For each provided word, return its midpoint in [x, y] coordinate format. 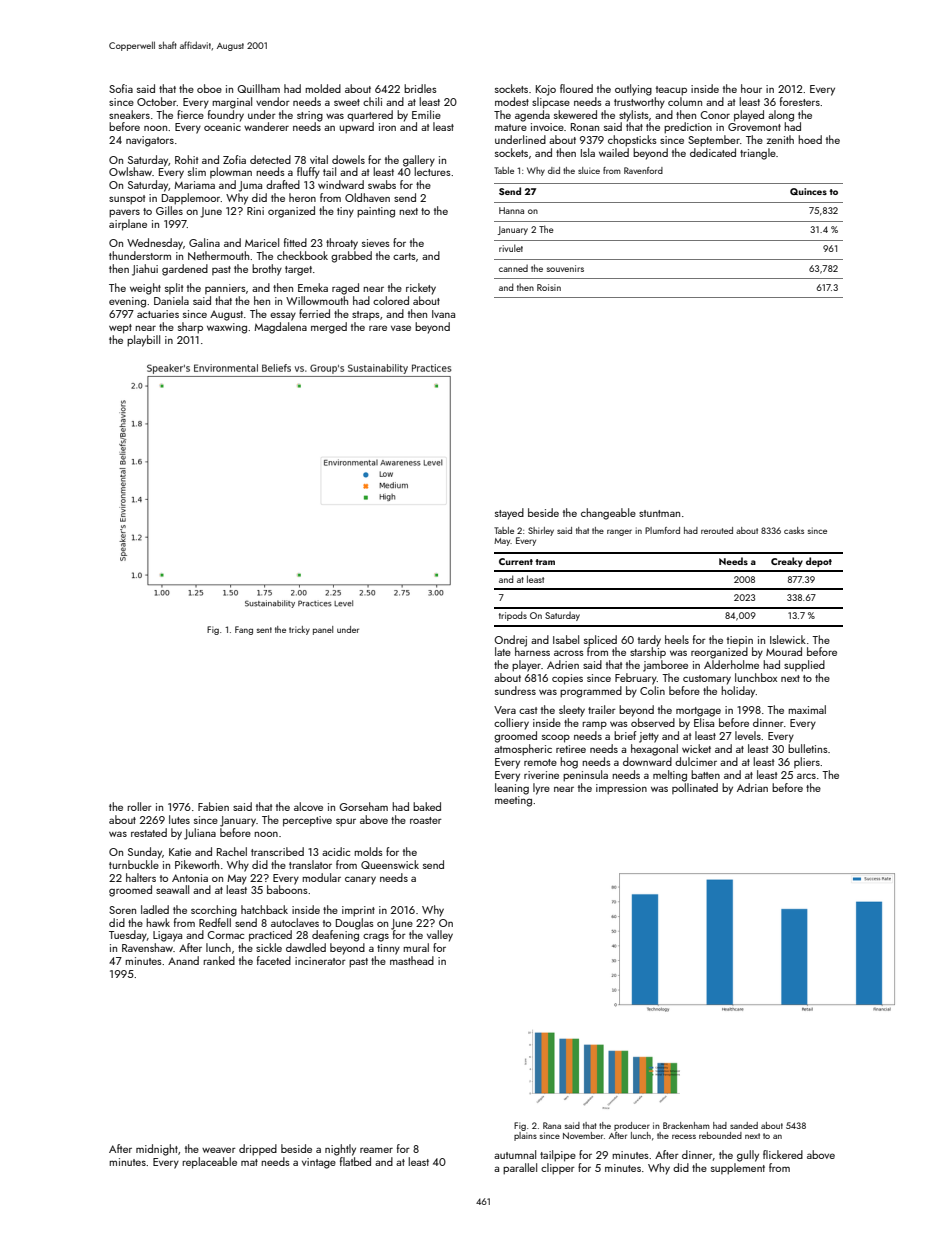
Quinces [808, 191]
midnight [157, 1150]
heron [302, 197]
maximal [807, 709]
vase [401, 328]
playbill [143, 341]
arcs [806, 776]
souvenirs [565, 268]
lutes [179, 819]
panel [323, 630]
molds [368, 851]
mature [511, 127]
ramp [594, 725]
